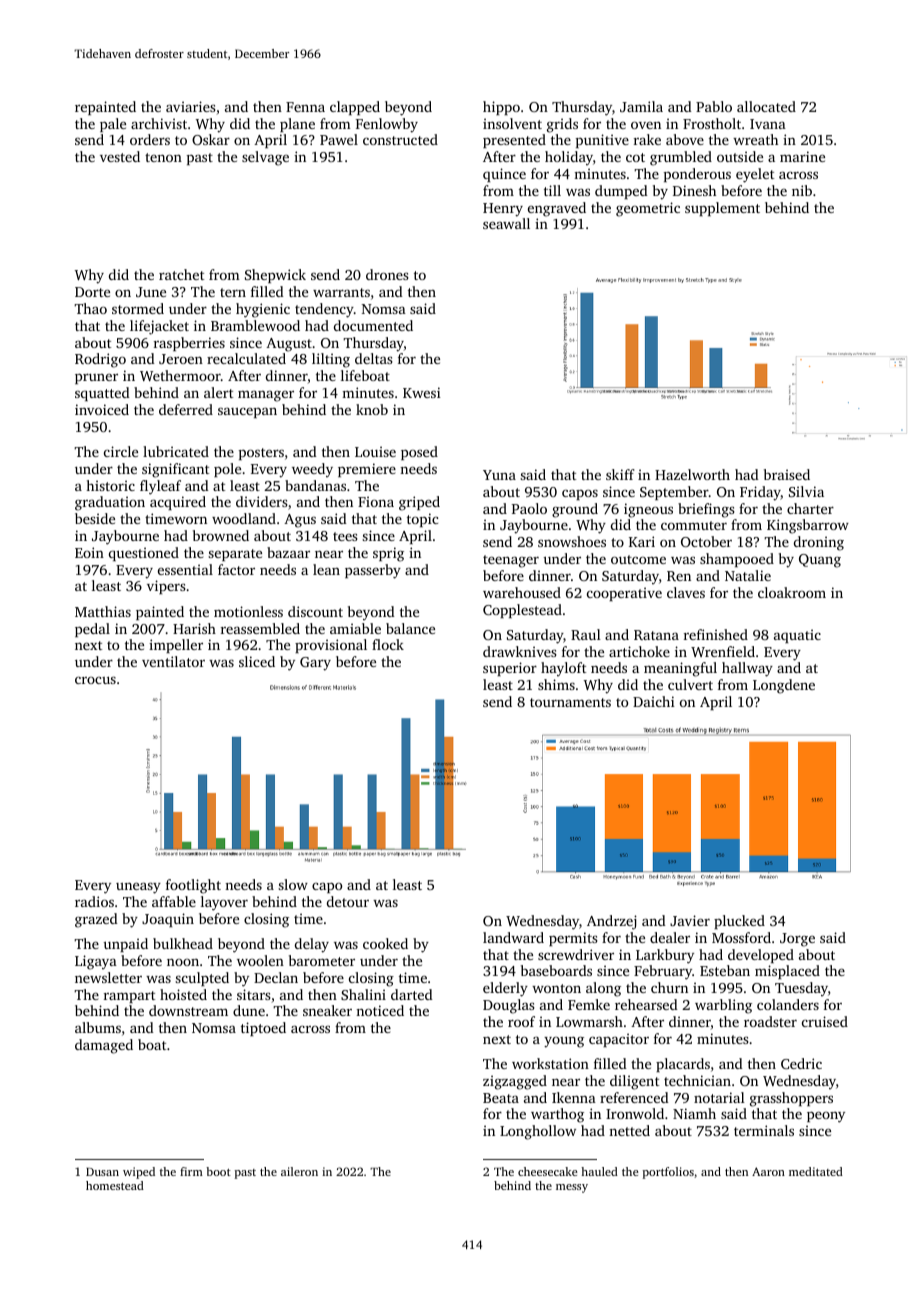  Describe the element at coordinates (125, 945) in the screenshot. I see `unpaid` at that location.
